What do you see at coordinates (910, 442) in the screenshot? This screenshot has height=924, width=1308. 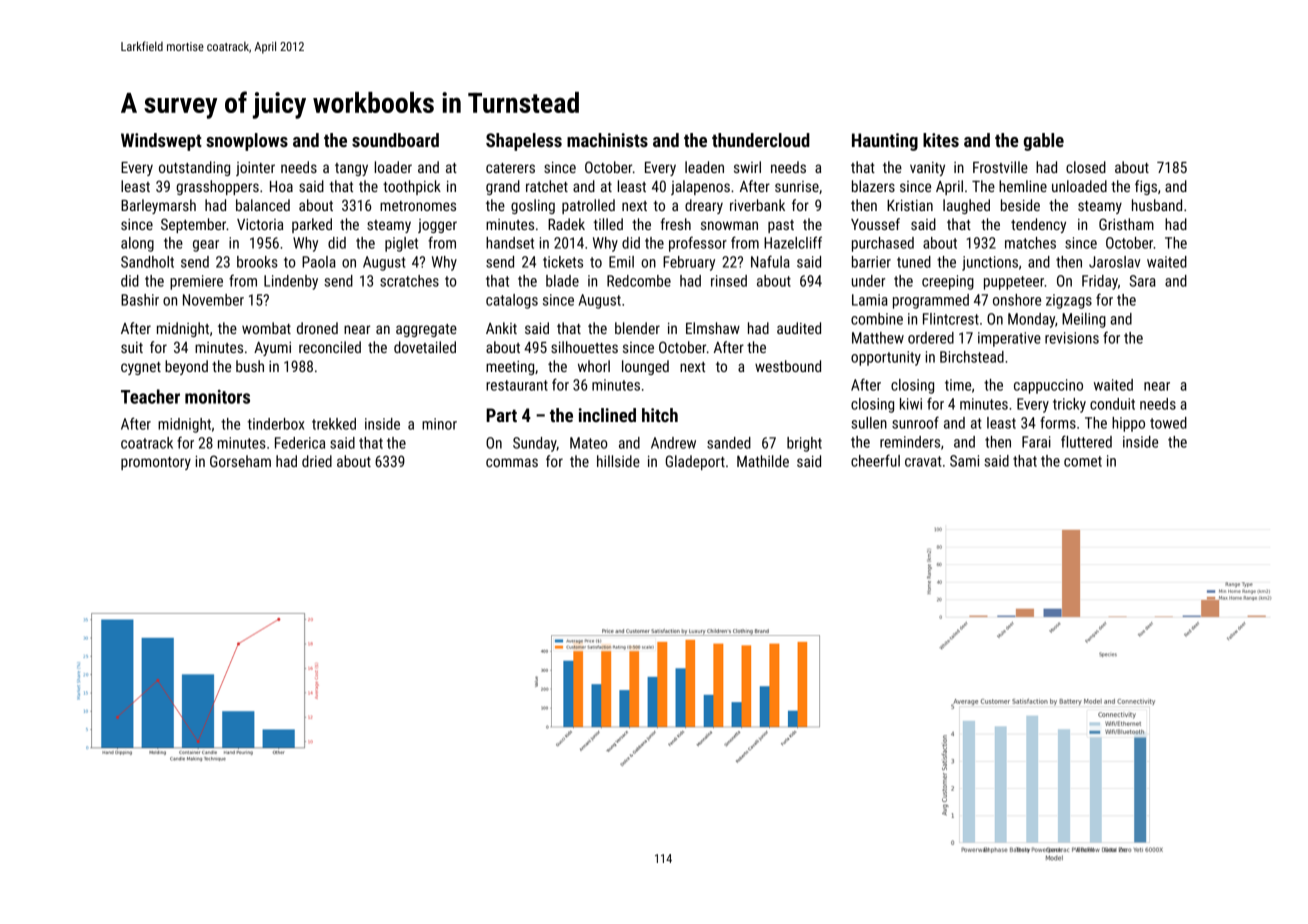 I see `reminders` at bounding box center [910, 442].
